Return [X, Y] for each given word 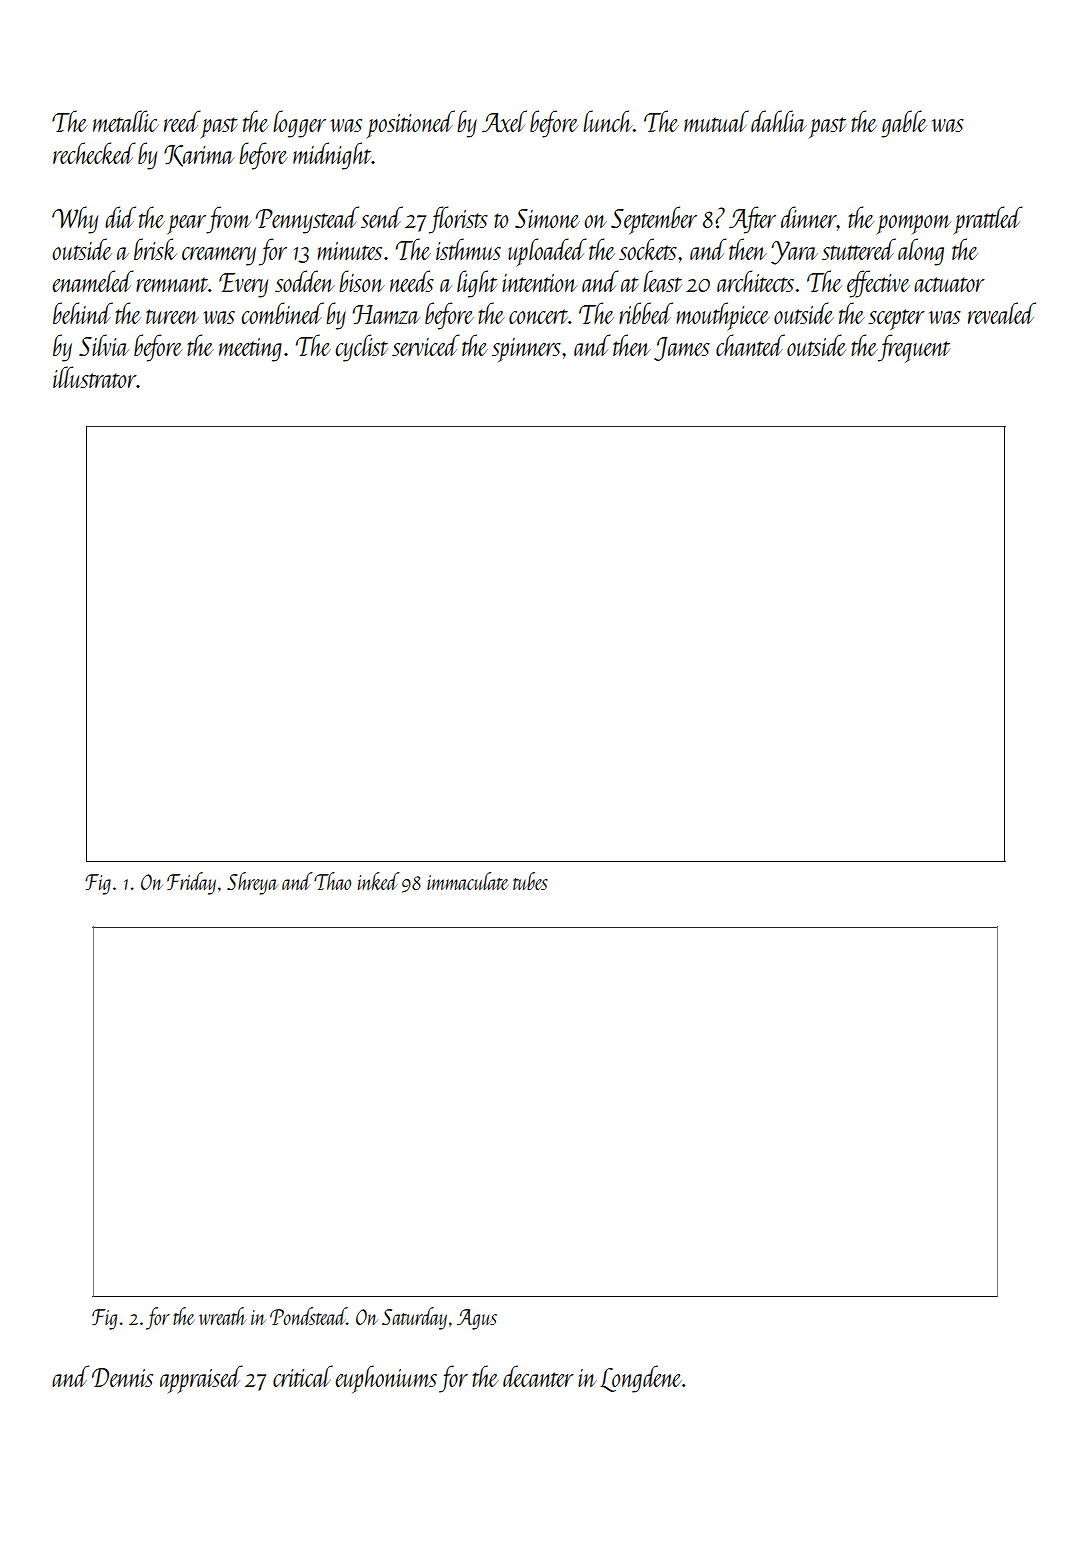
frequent [914, 348]
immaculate [468, 881]
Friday [191, 883]
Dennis [122, 1377]
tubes [530, 881]
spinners [526, 350]
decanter [538, 1376]
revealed [1002, 313]
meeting [250, 350]
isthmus [468, 249]
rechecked [94, 153]
